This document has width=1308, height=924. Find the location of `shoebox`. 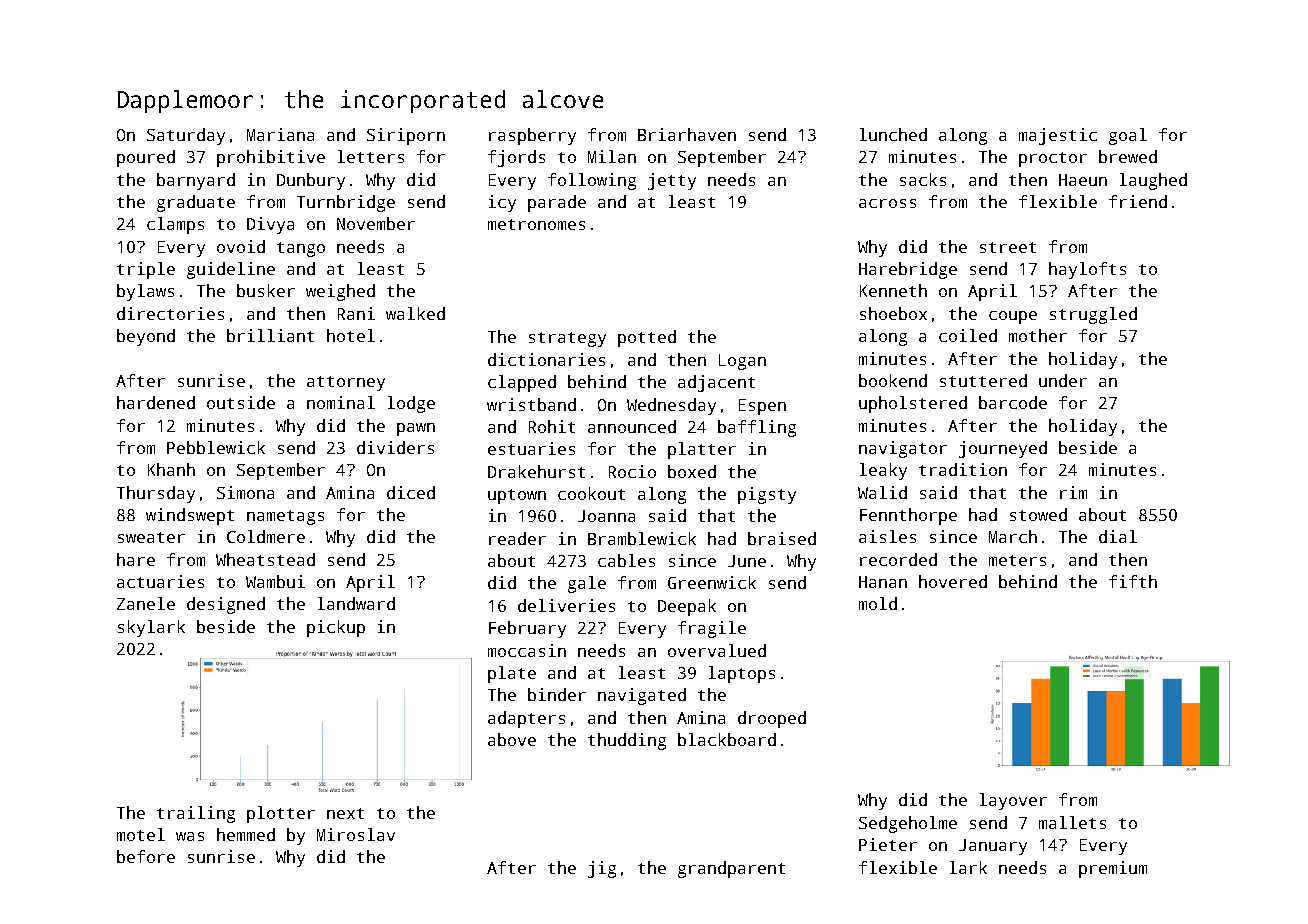

shoebox is located at coordinates (893, 313).
